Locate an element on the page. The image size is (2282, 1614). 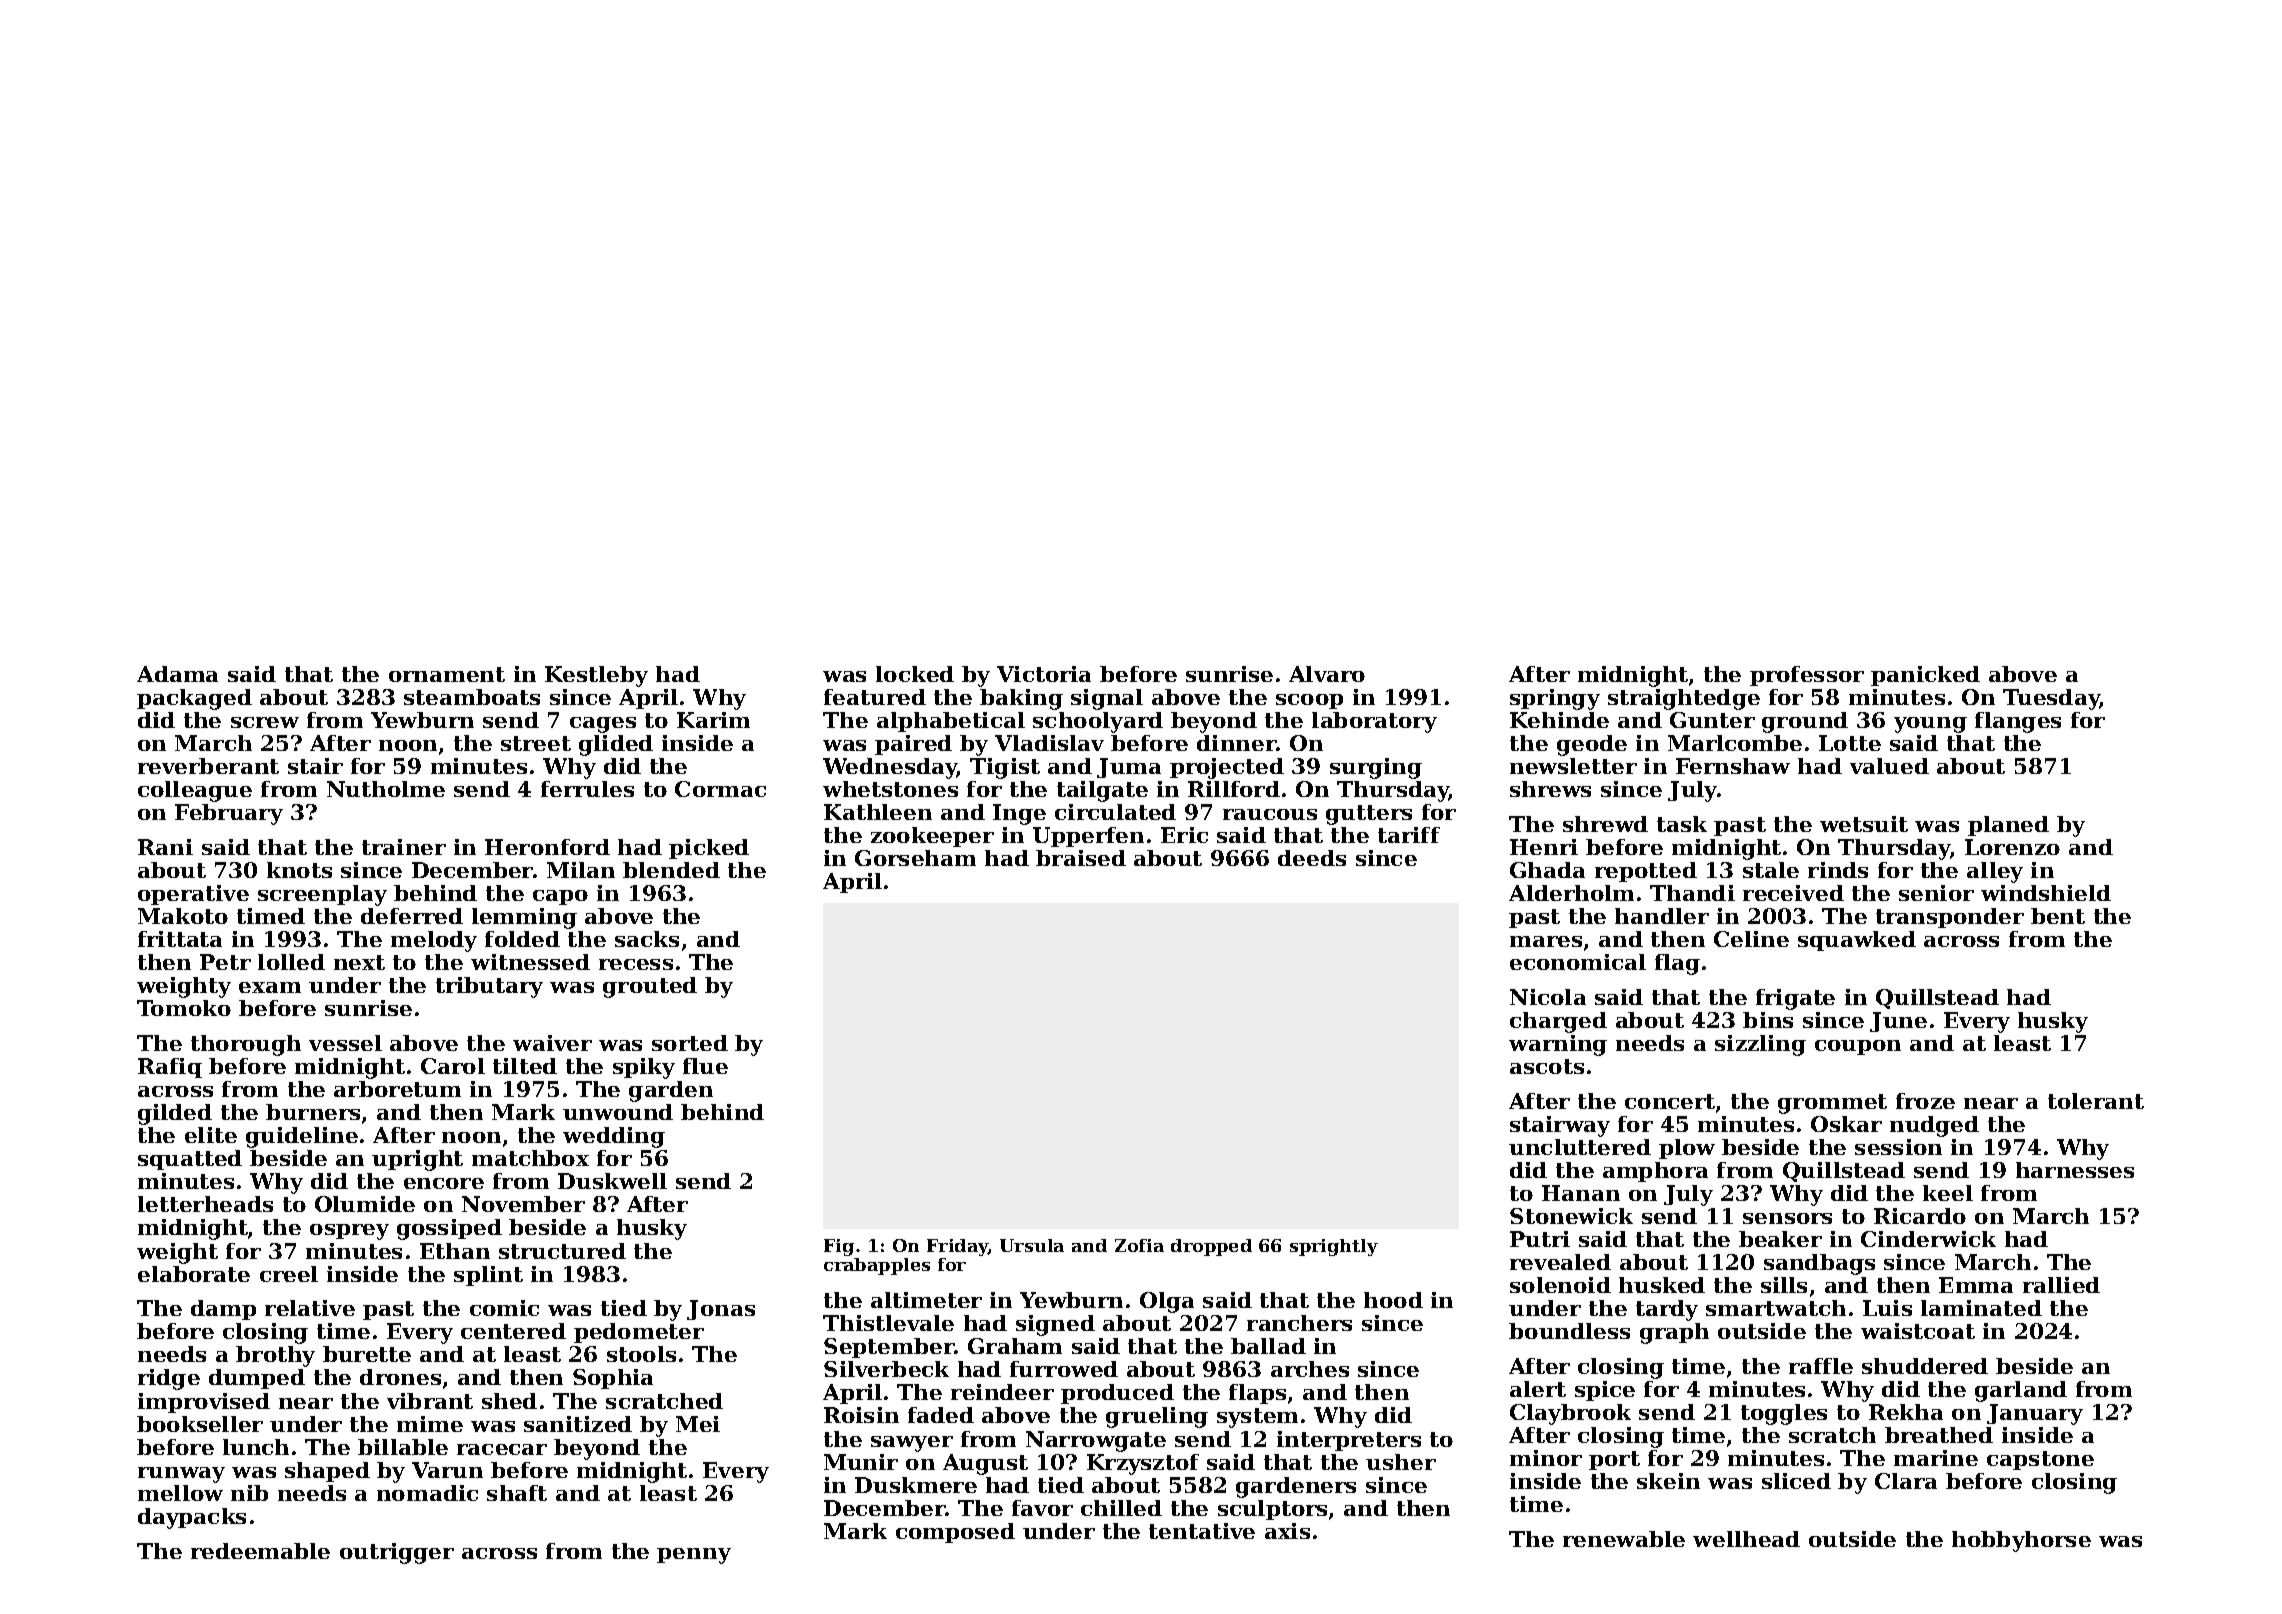
Rani is located at coordinates (165, 847).
